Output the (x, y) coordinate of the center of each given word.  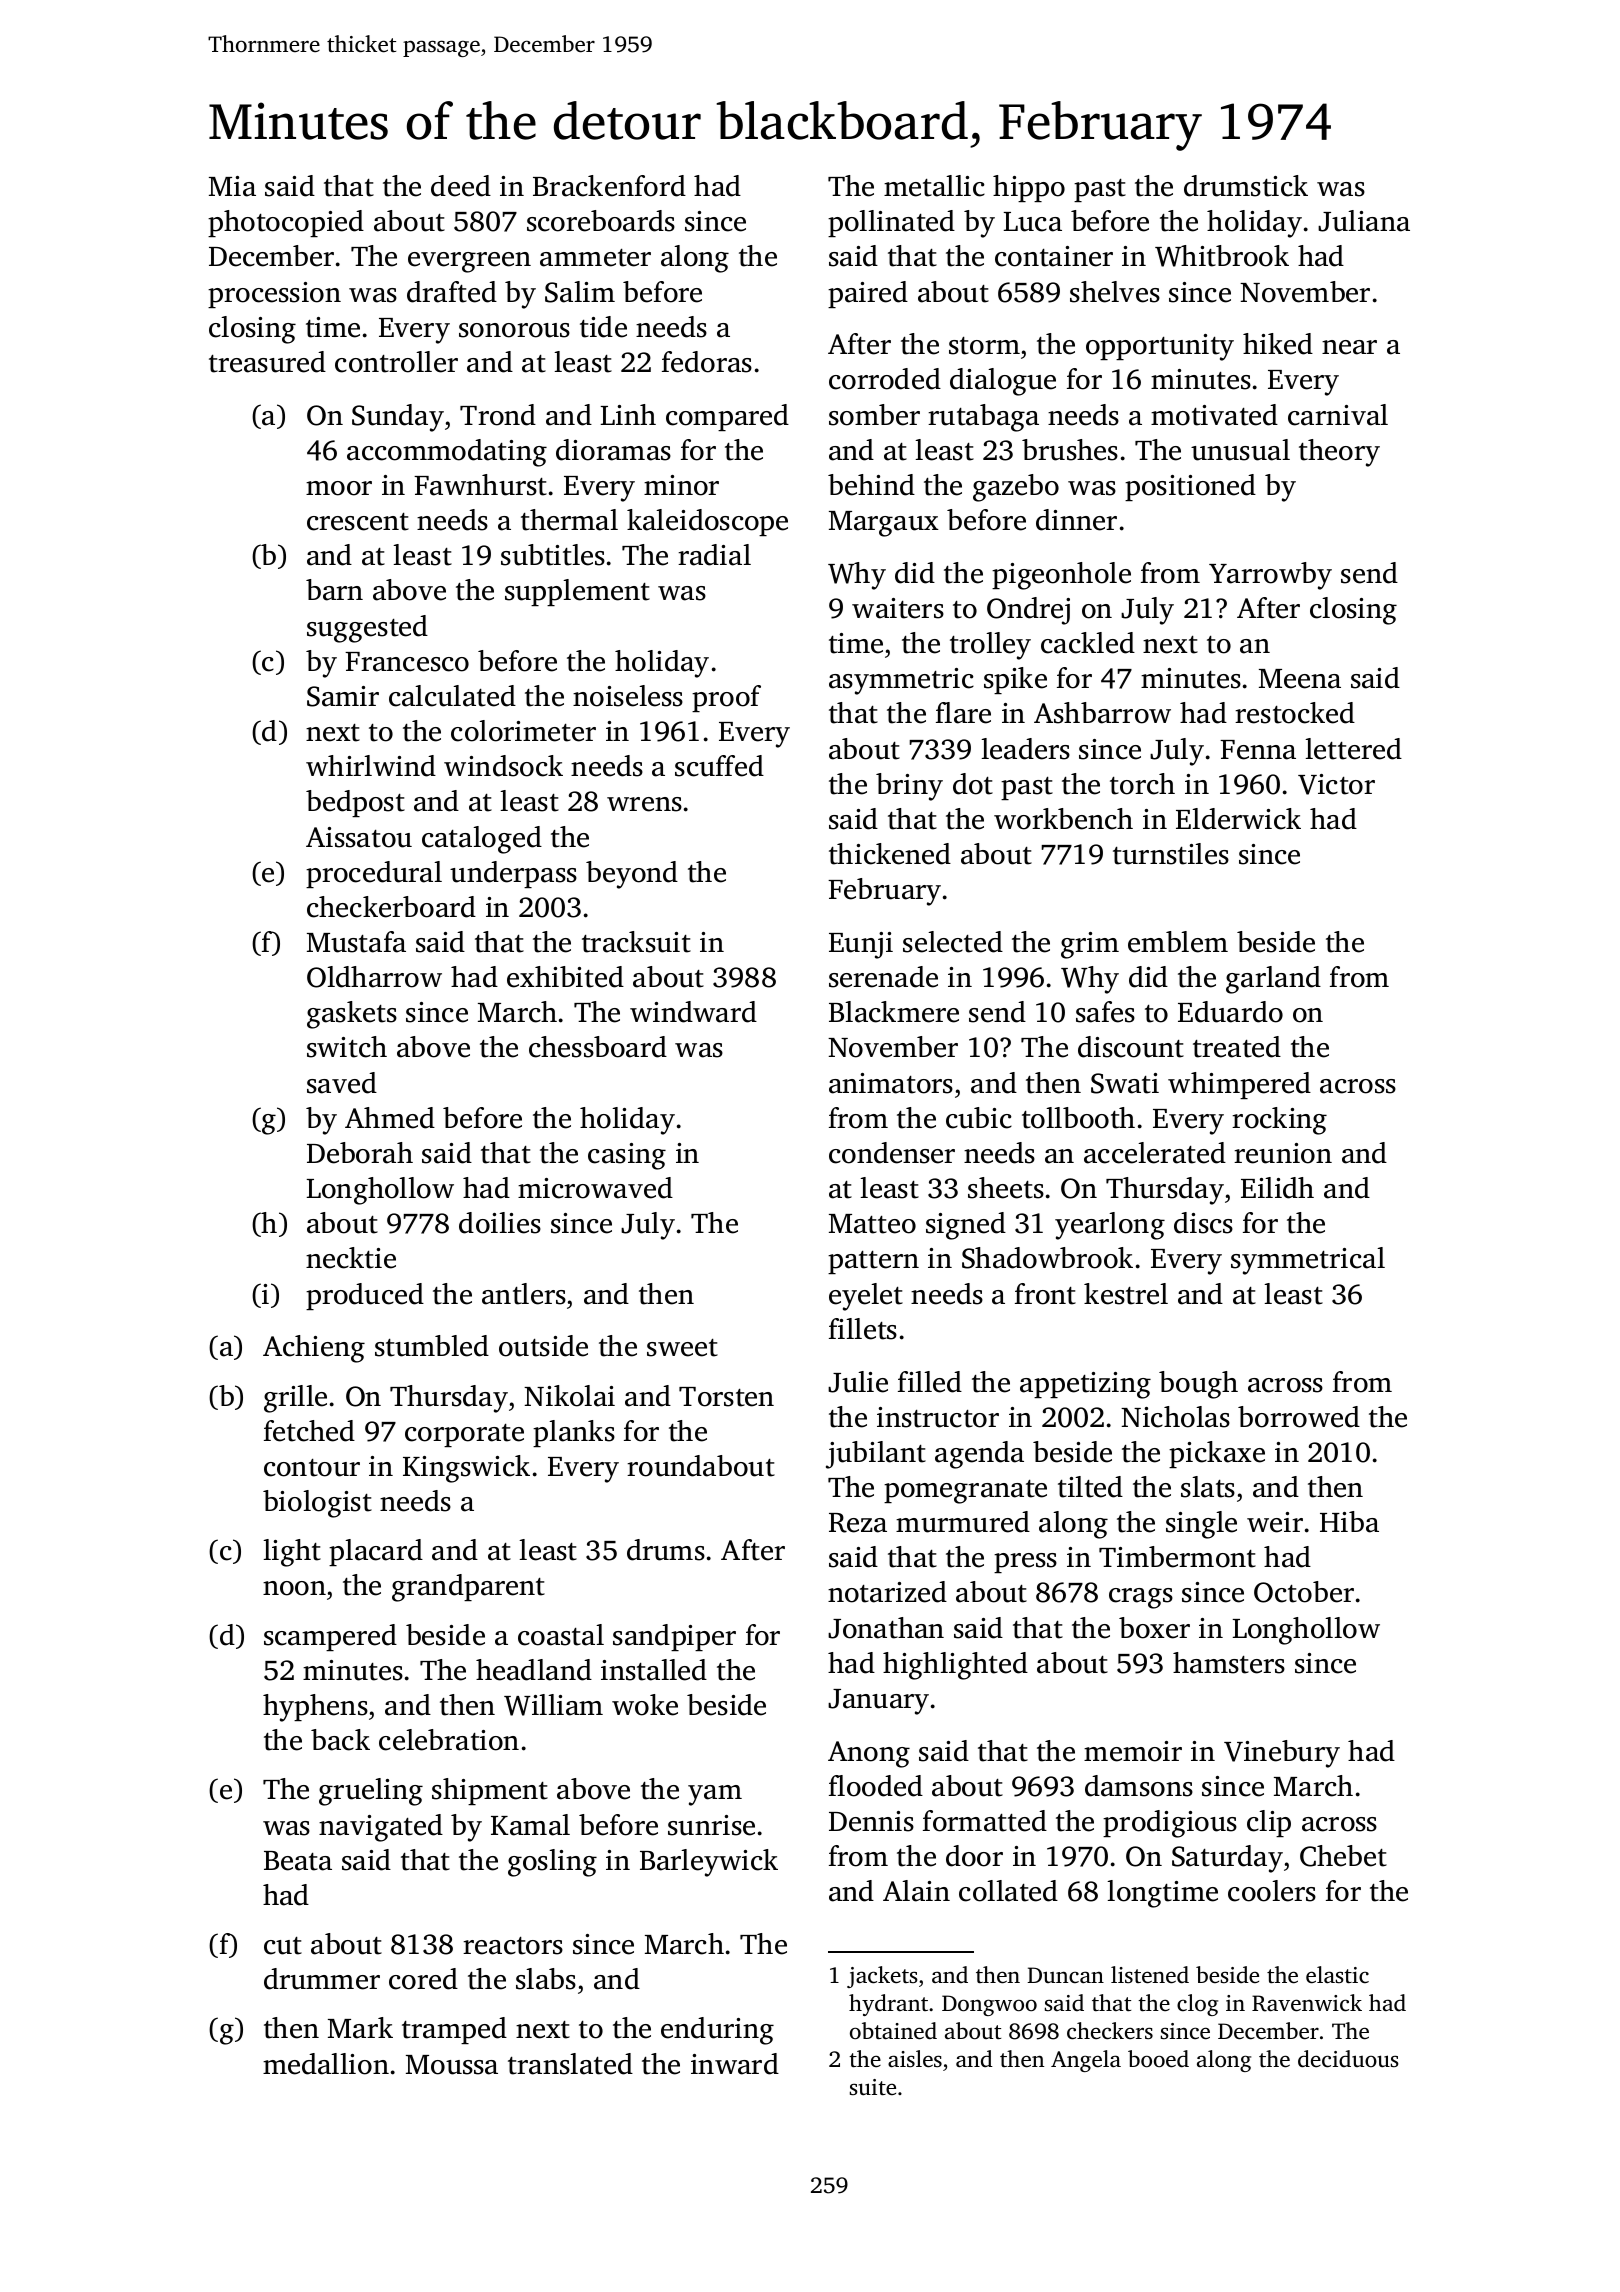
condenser (892, 1153)
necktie (351, 1258)
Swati (1125, 1083)
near (1349, 347)
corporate (464, 1435)
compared (727, 417)
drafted (452, 292)
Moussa (452, 2065)
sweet (682, 1348)
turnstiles (1171, 854)
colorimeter (523, 731)
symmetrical (1308, 1261)
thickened (890, 854)
